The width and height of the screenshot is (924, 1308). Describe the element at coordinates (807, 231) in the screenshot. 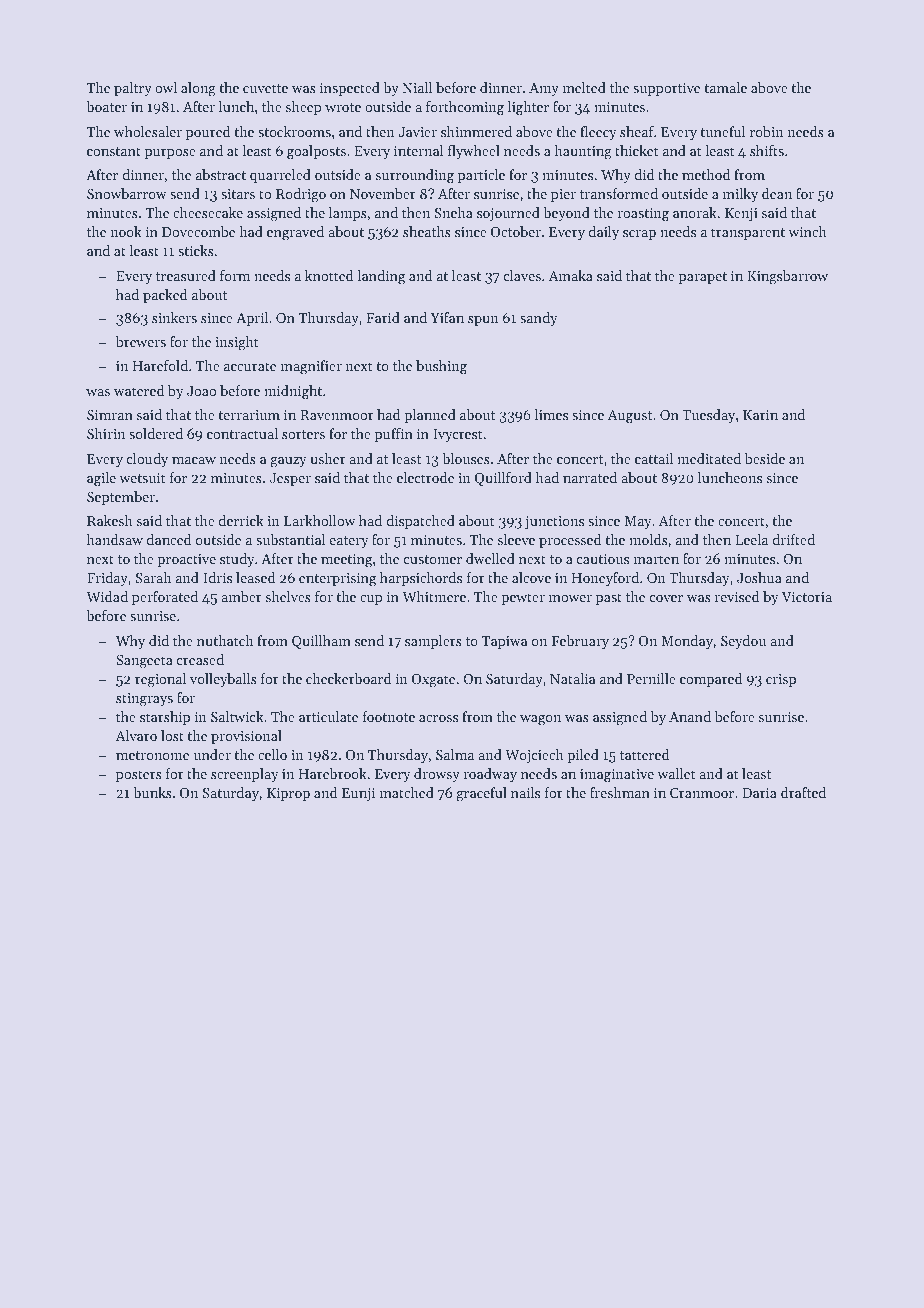

I see `winch` at that location.
